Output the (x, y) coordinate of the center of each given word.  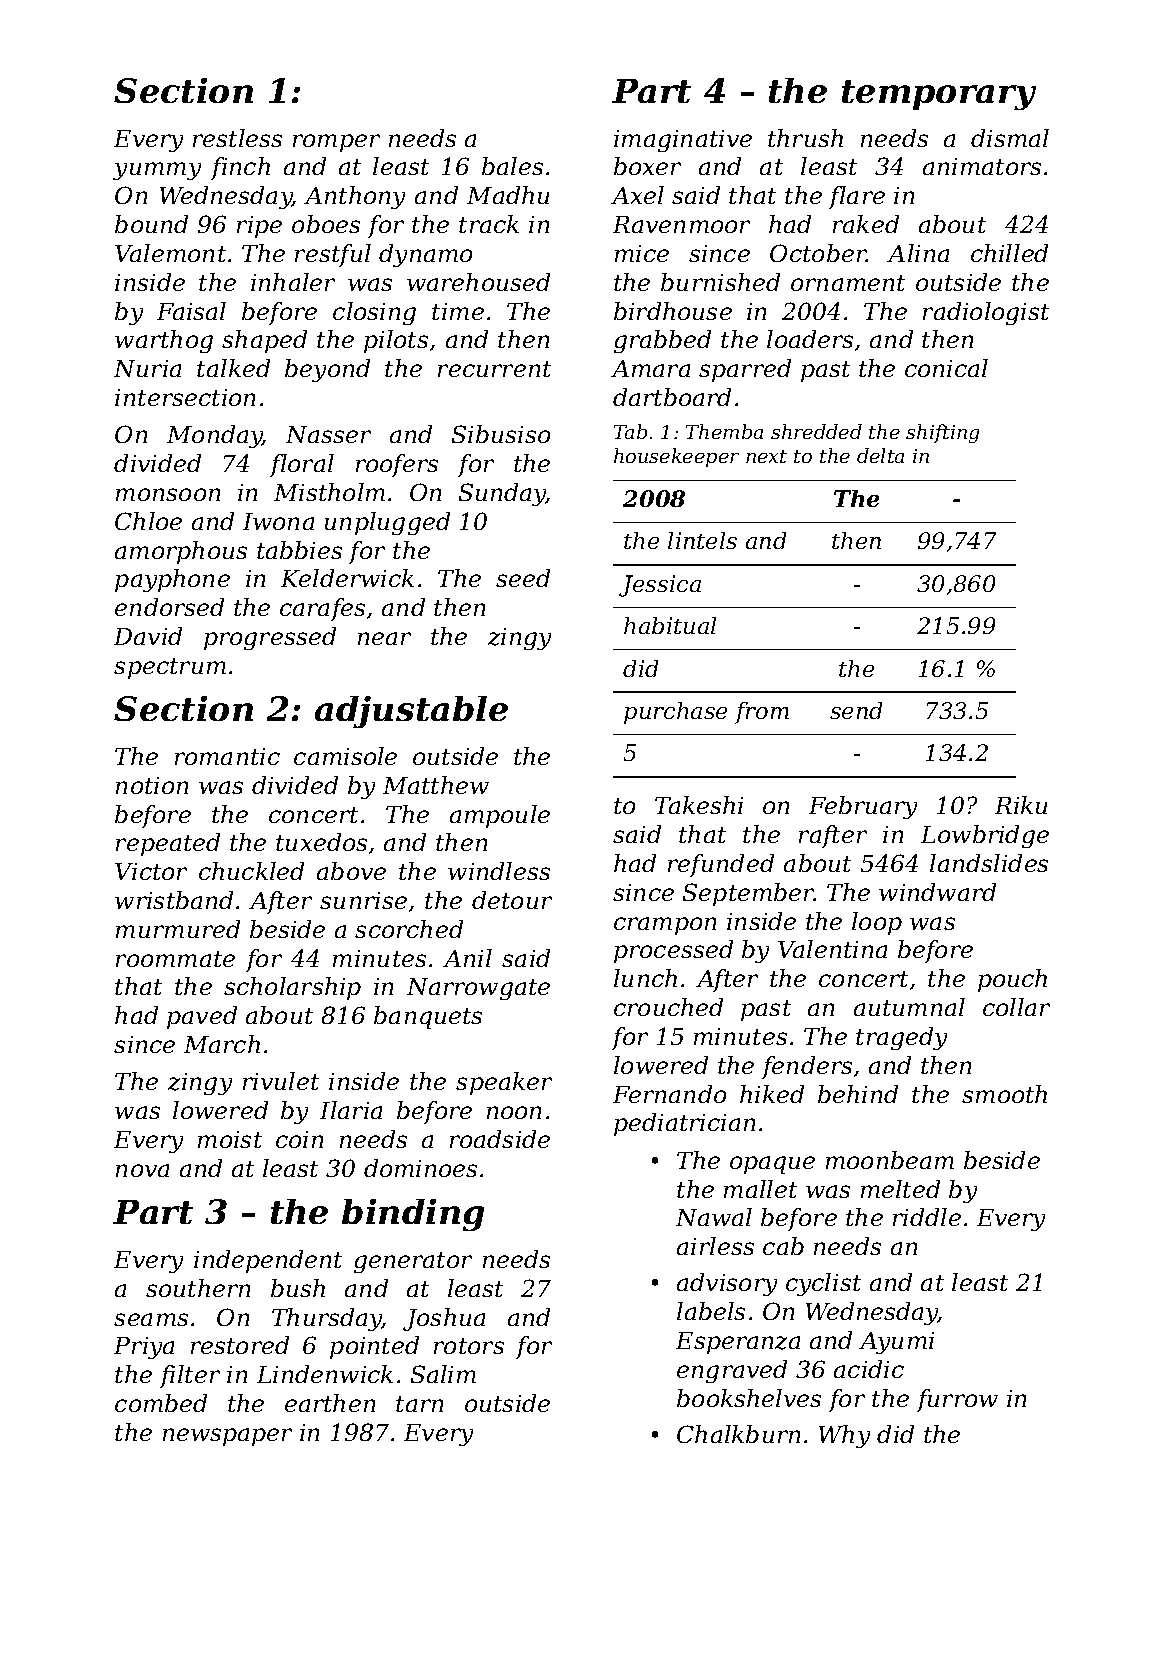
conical (946, 368)
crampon (665, 926)
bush (298, 1288)
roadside (500, 1139)
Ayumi (896, 1343)
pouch (1012, 980)
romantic (227, 756)
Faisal (191, 311)
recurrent (494, 369)
